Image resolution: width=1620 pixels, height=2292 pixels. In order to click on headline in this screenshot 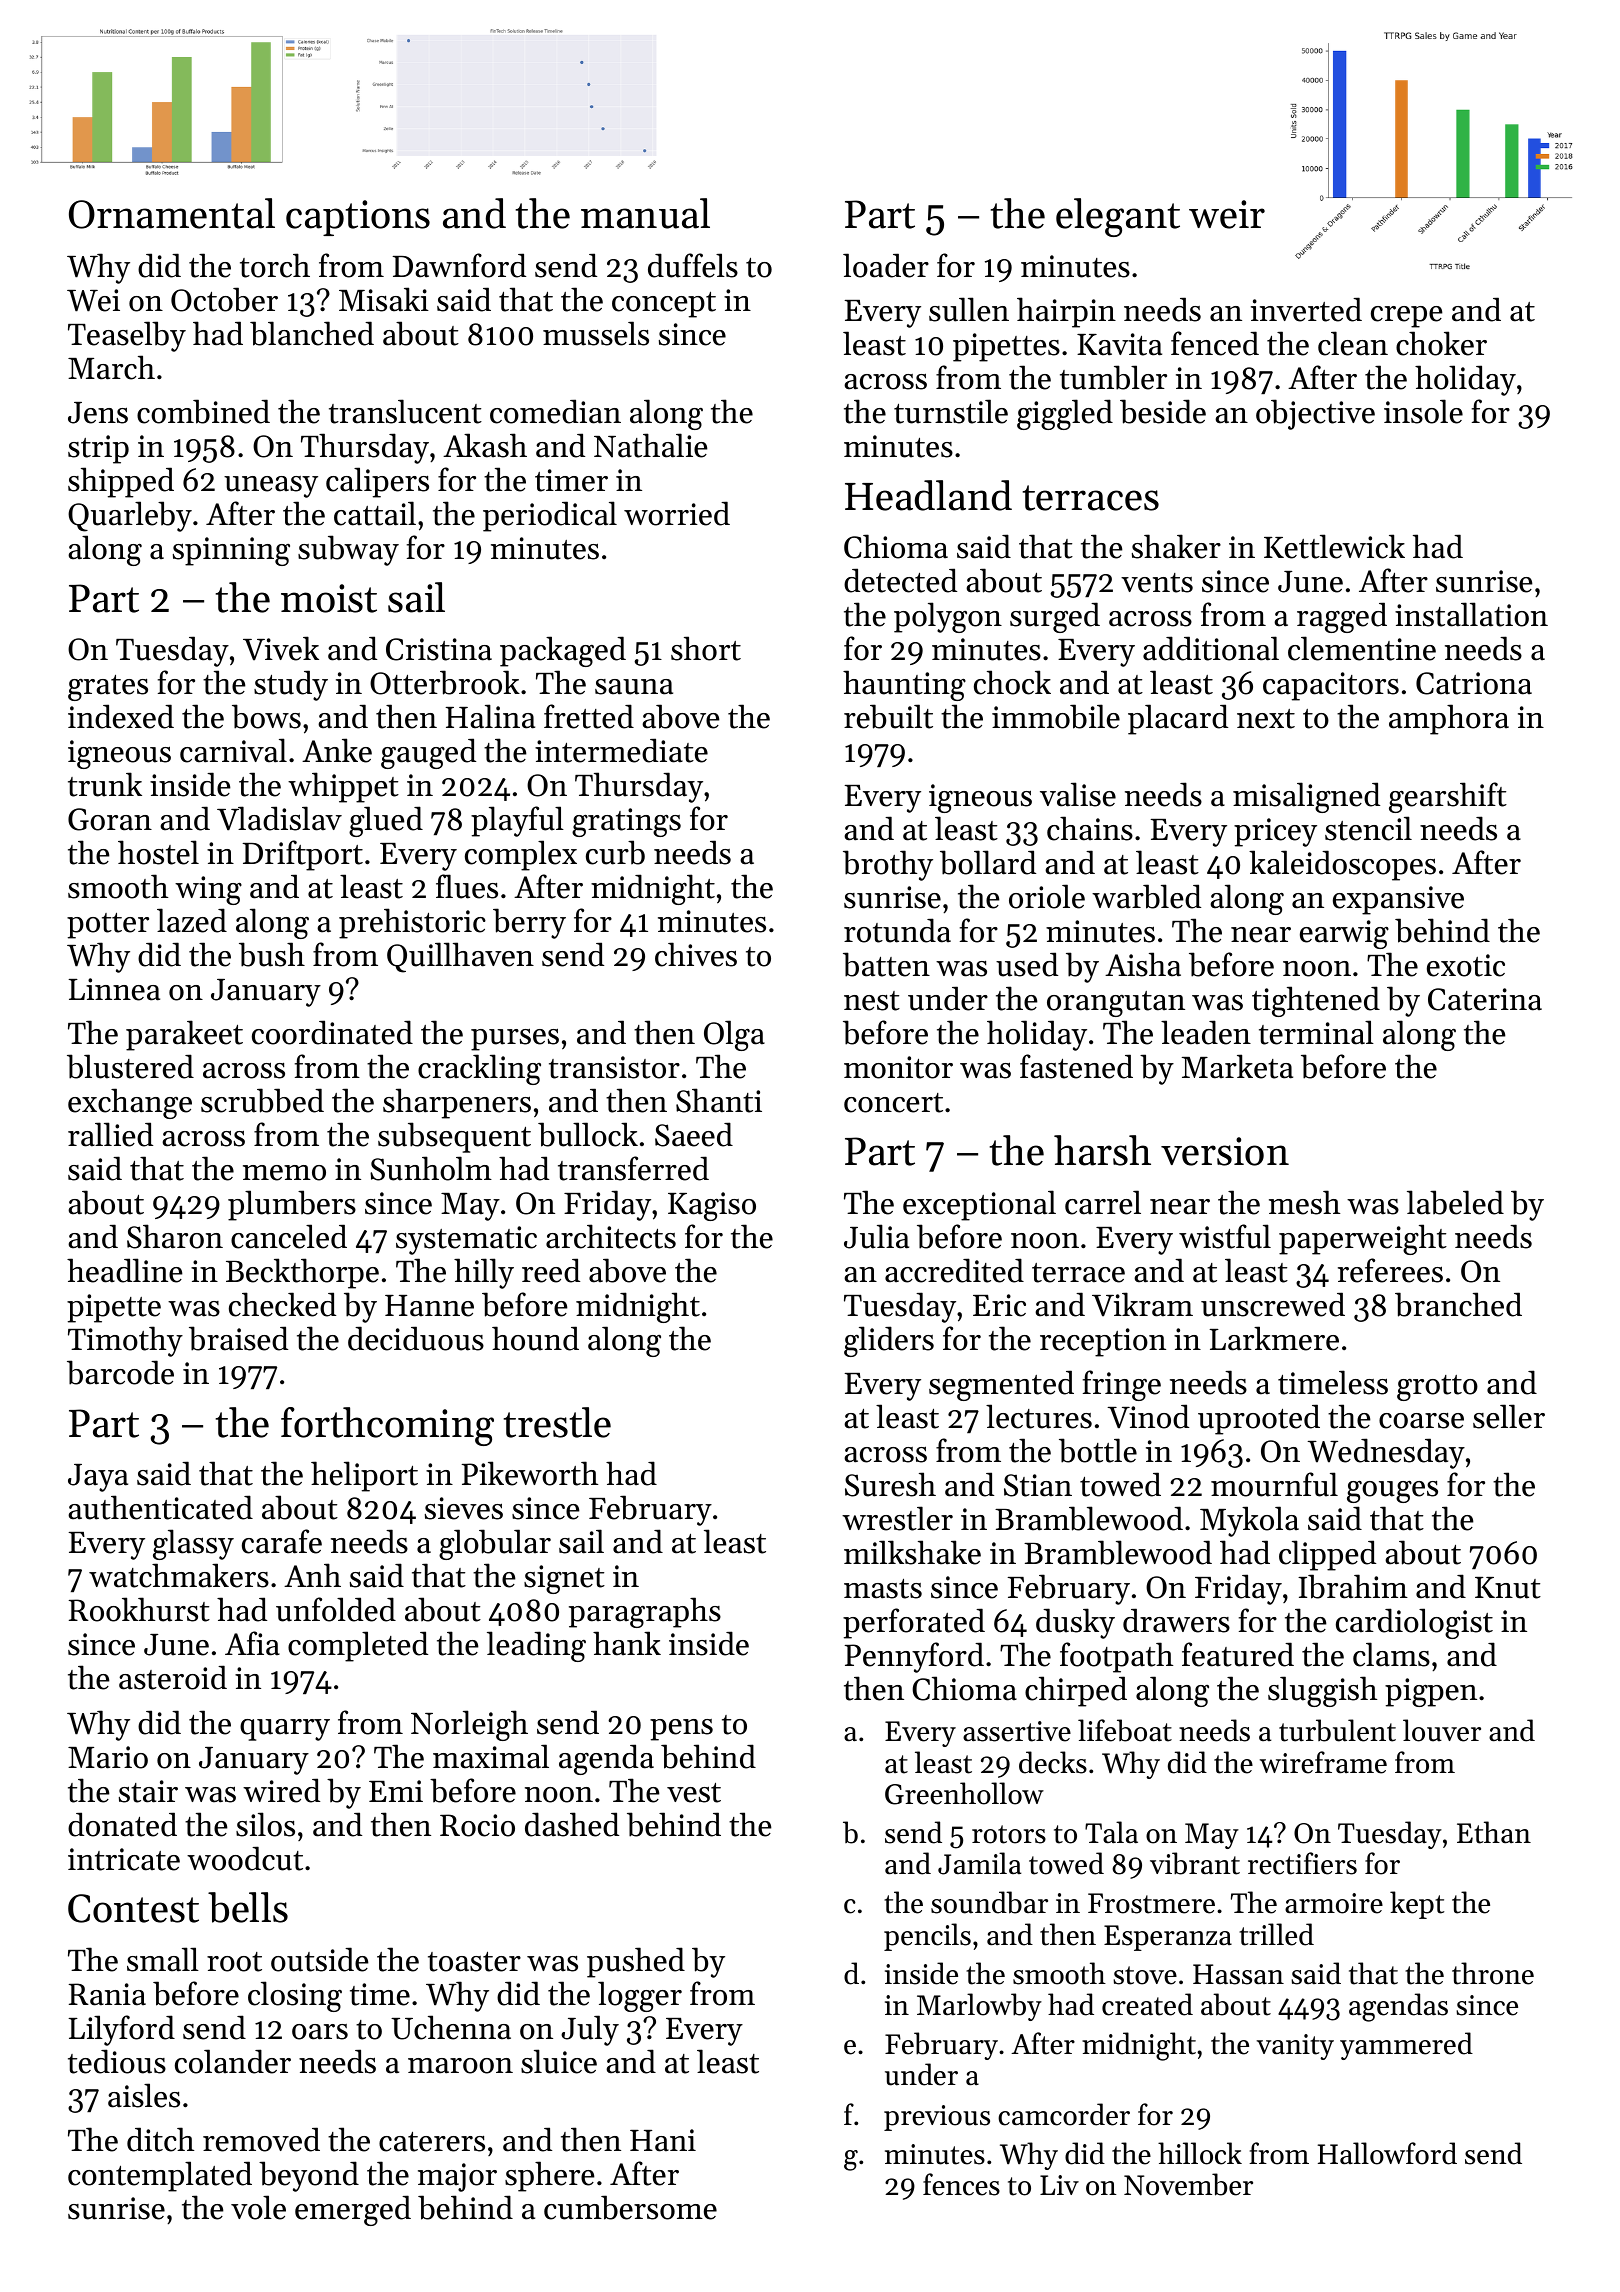, I will do `click(124, 1270)`.
